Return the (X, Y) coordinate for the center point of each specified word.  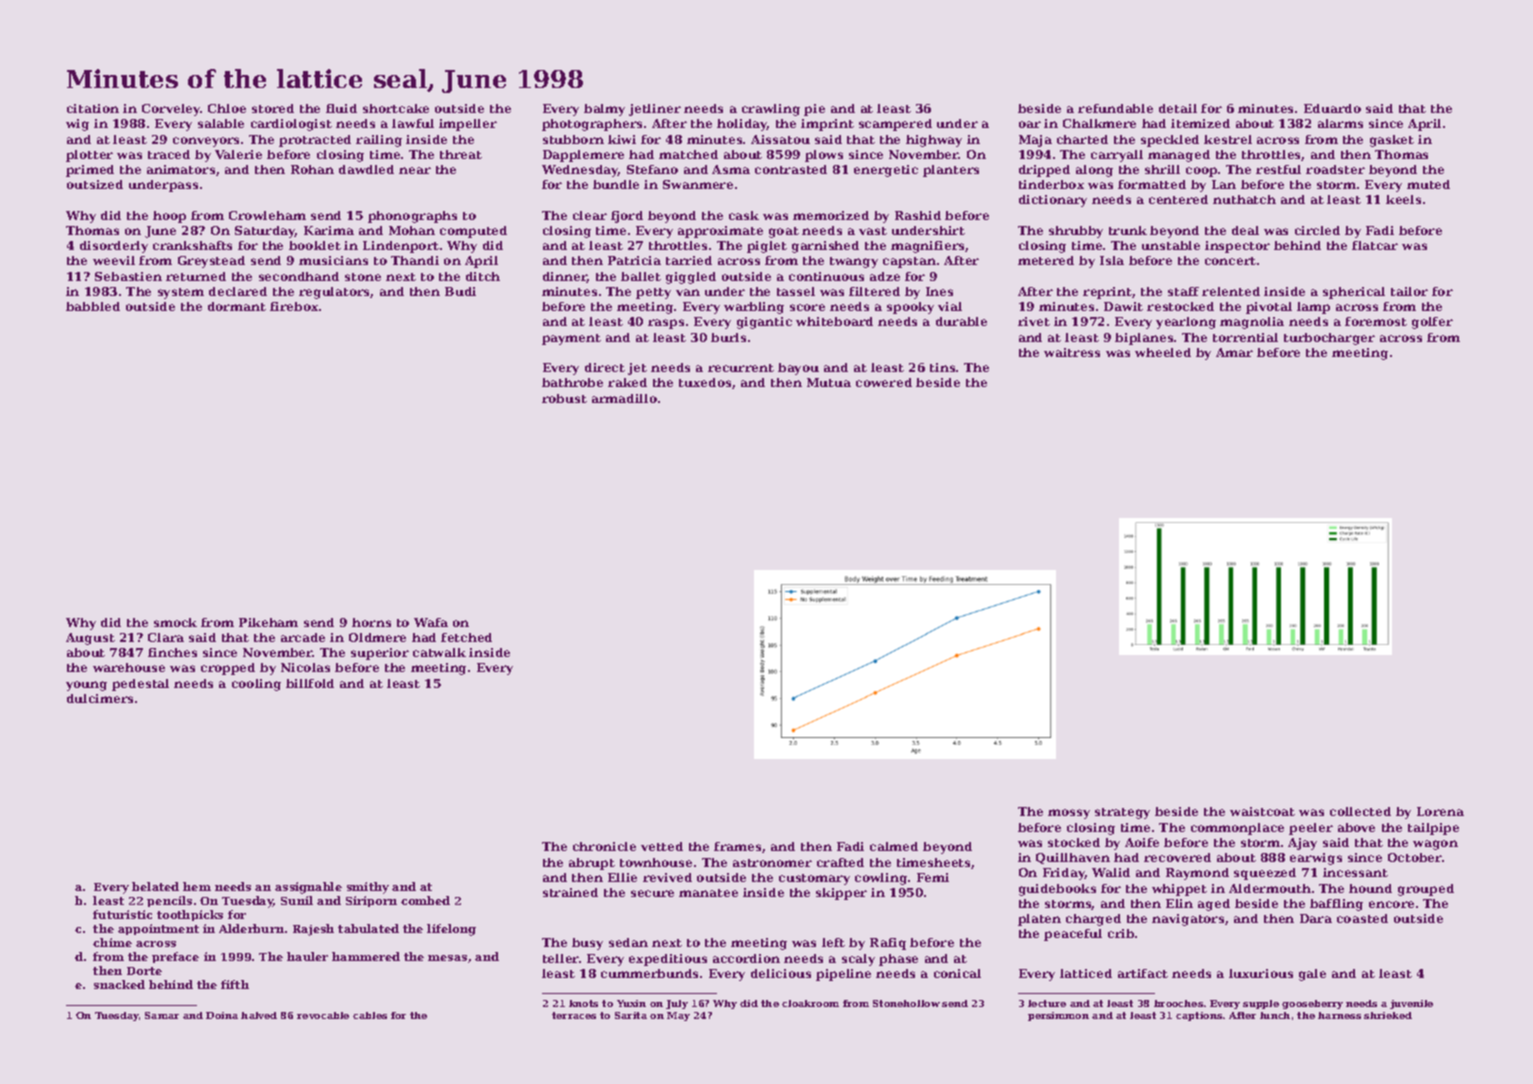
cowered (884, 382)
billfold (310, 683)
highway (934, 141)
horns (371, 622)
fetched (466, 637)
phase (898, 960)
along (1094, 171)
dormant (237, 306)
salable (221, 123)
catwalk (439, 652)
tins (942, 367)
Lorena (1440, 811)
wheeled (1163, 352)
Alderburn (251, 928)
